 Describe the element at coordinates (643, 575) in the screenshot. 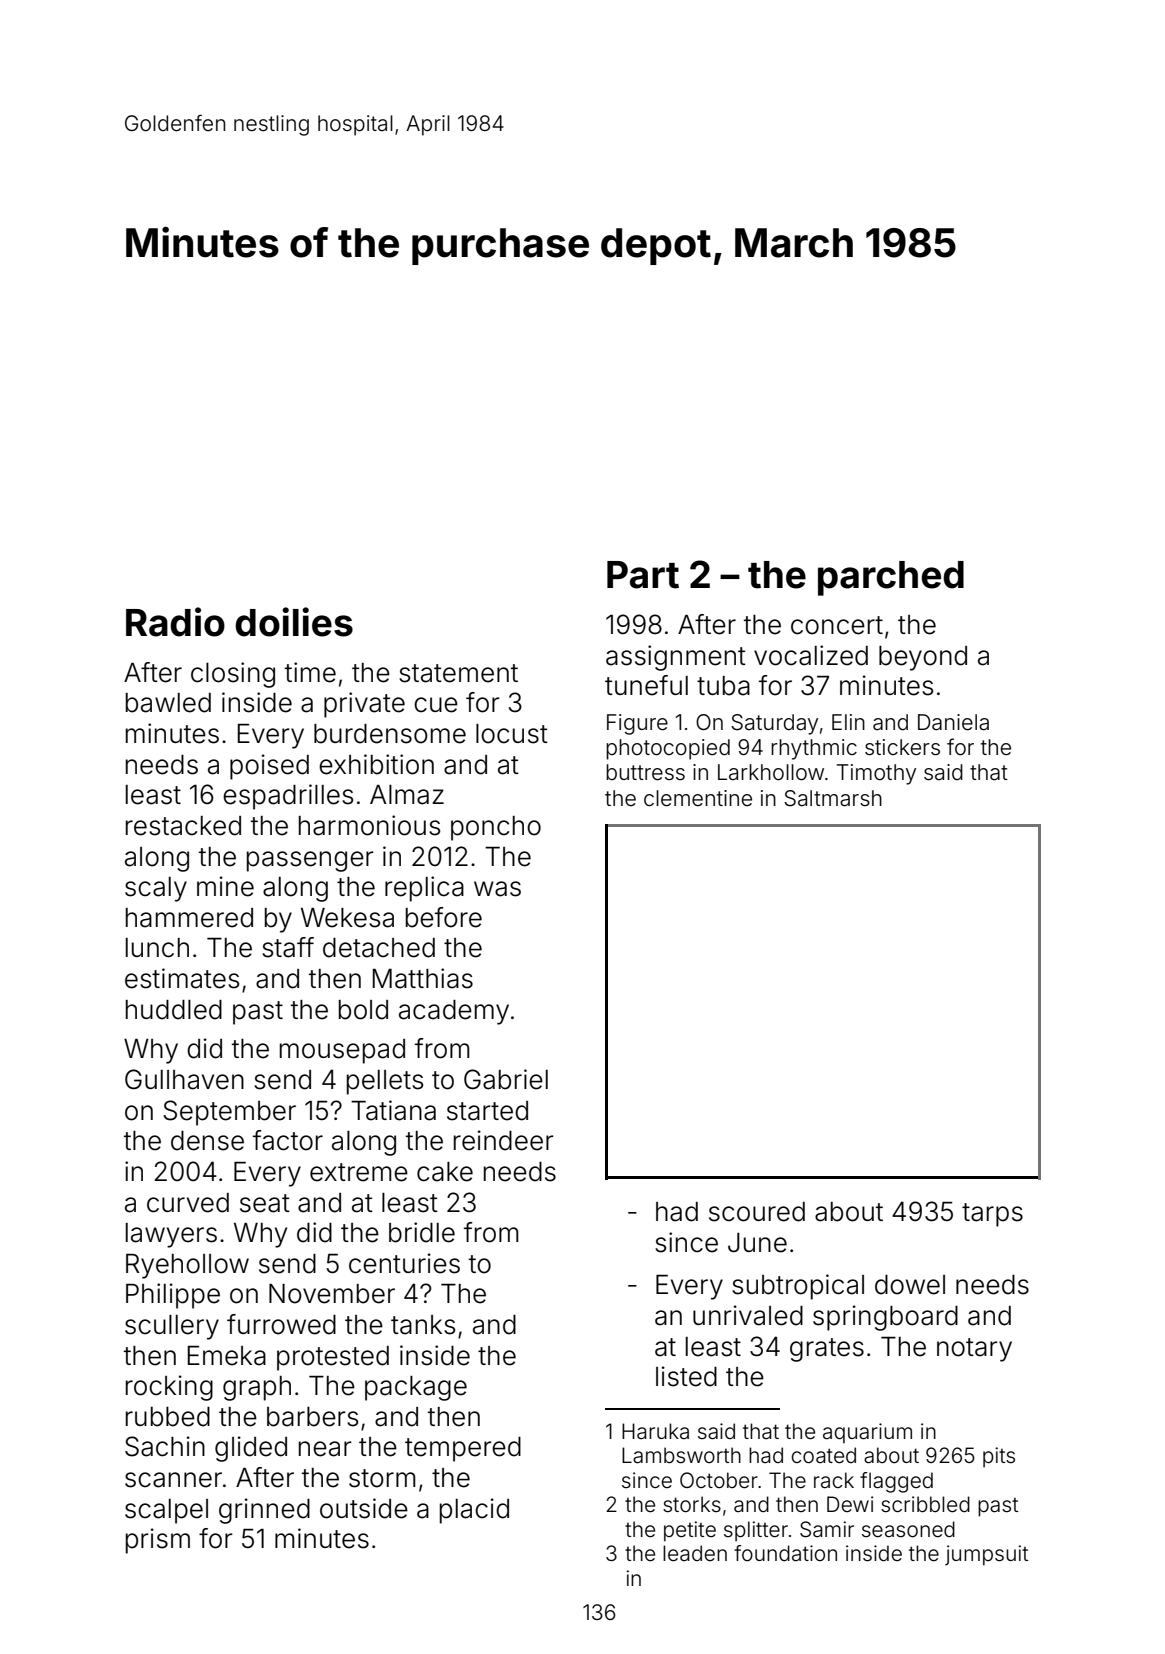

I see `Part` at that location.
